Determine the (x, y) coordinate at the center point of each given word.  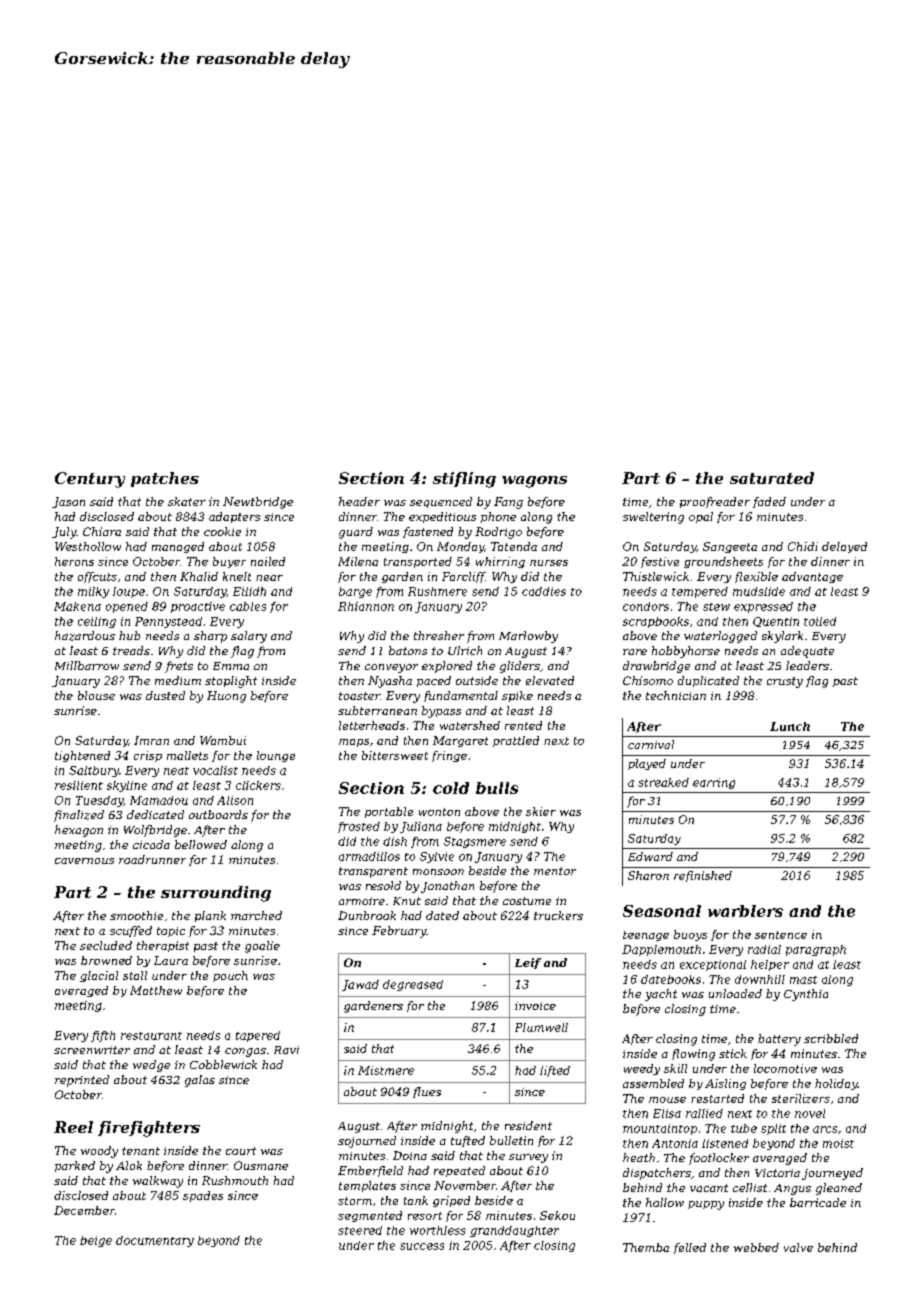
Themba (646, 1247)
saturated (772, 478)
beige (96, 1241)
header (359, 501)
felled (690, 1248)
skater (187, 501)
